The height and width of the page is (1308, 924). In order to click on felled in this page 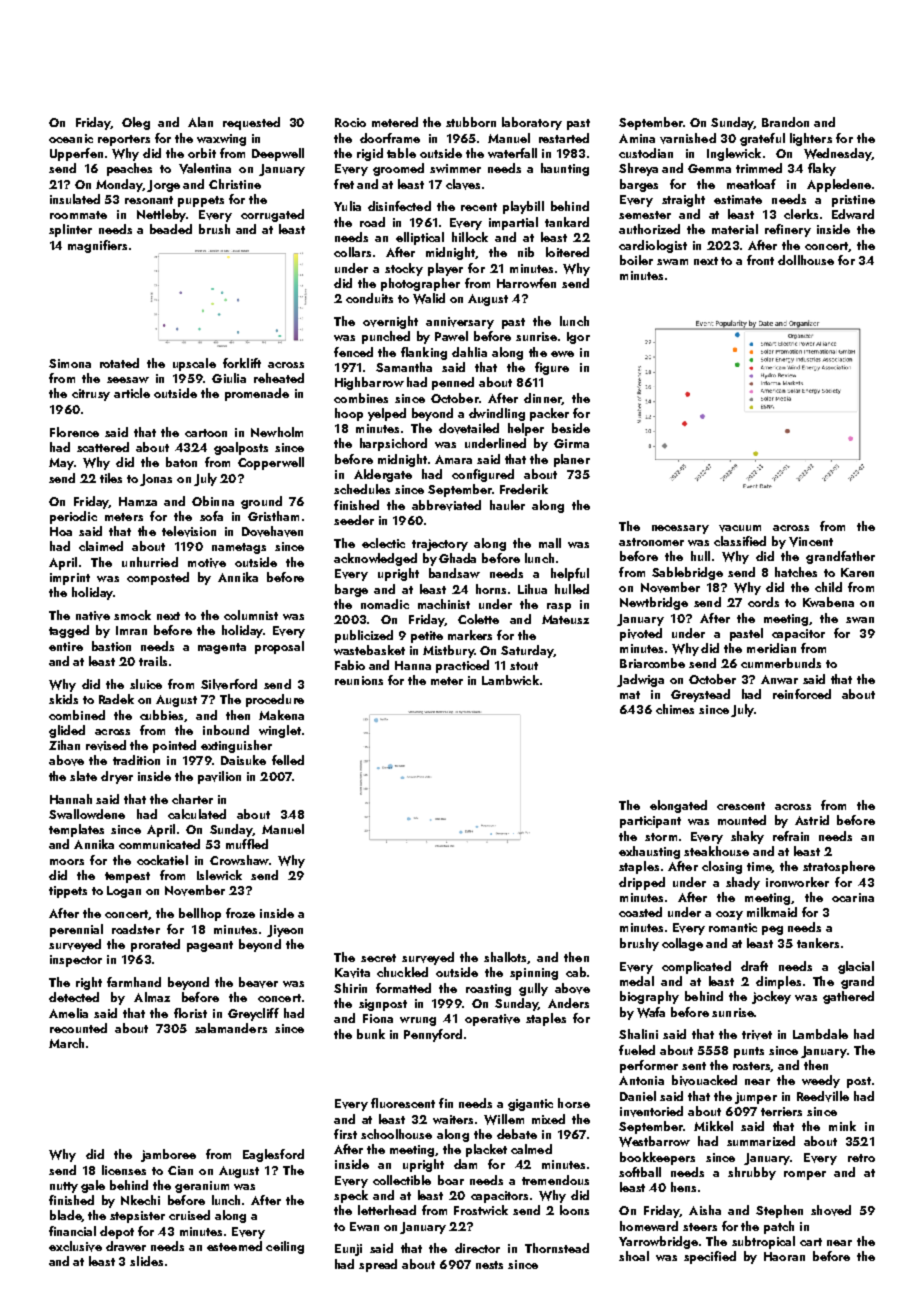, I will do `click(288, 760)`.
